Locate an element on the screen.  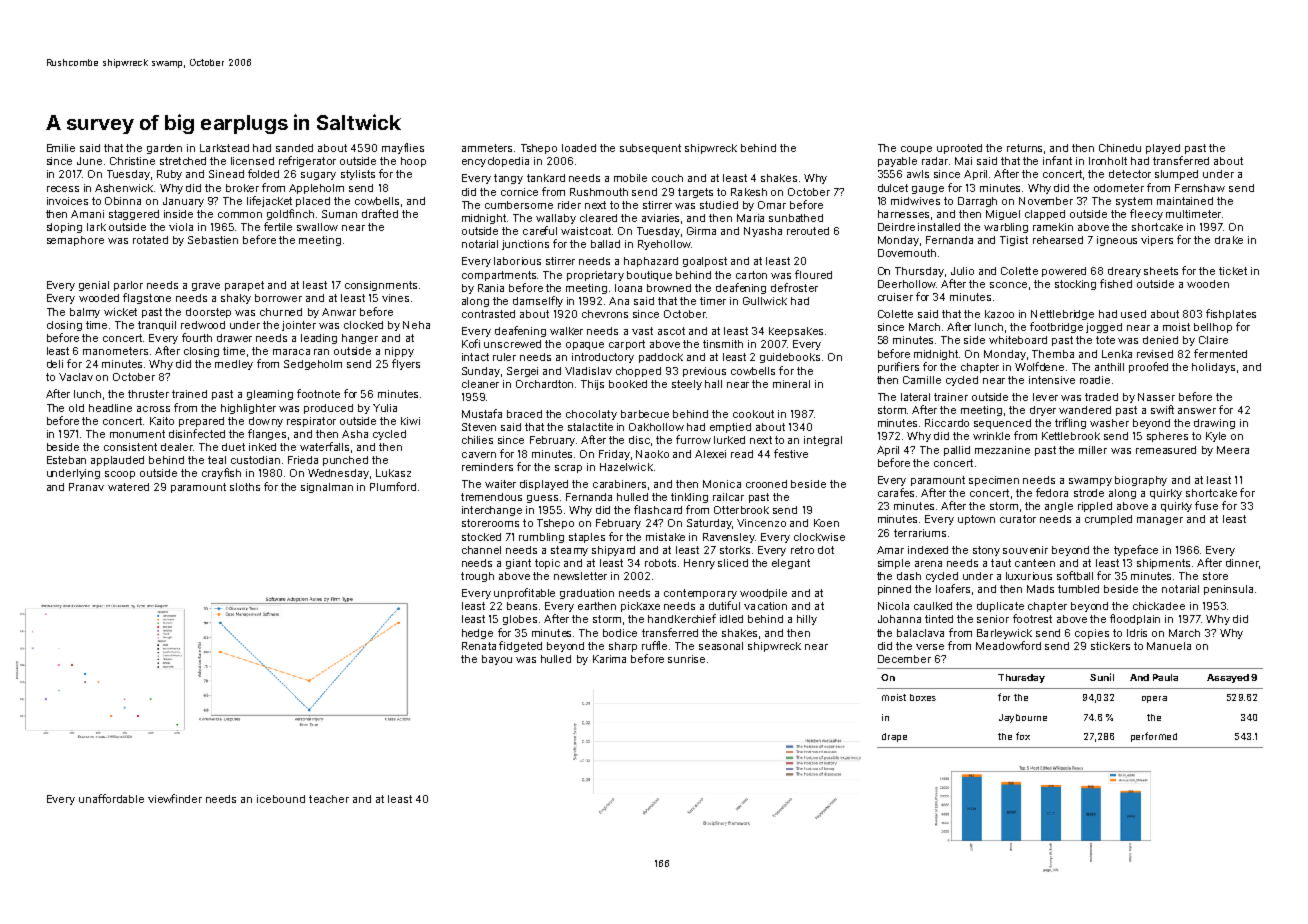
Chinedu is located at coordinates (1120, 148).
